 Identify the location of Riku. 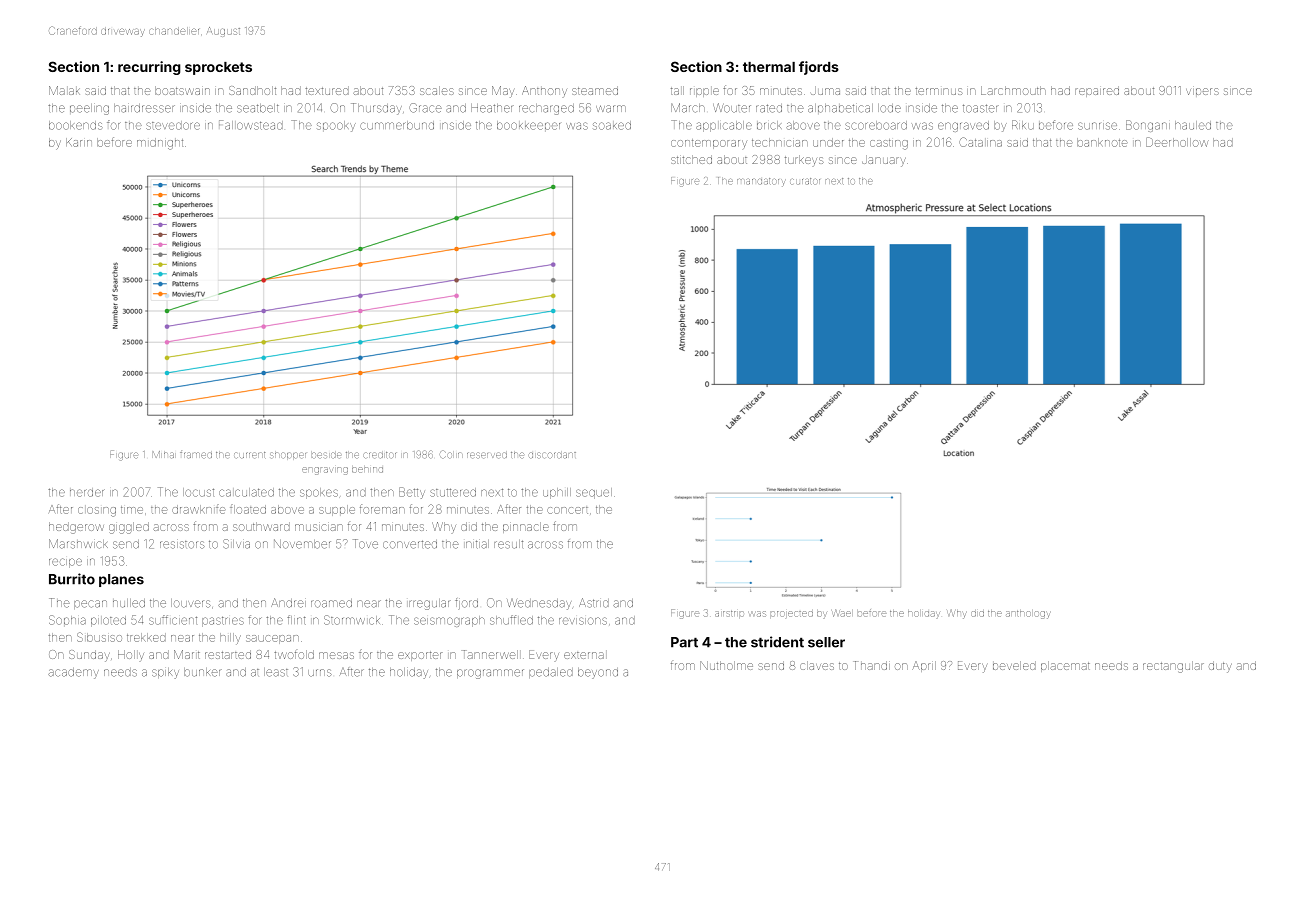
(1023, 125).
